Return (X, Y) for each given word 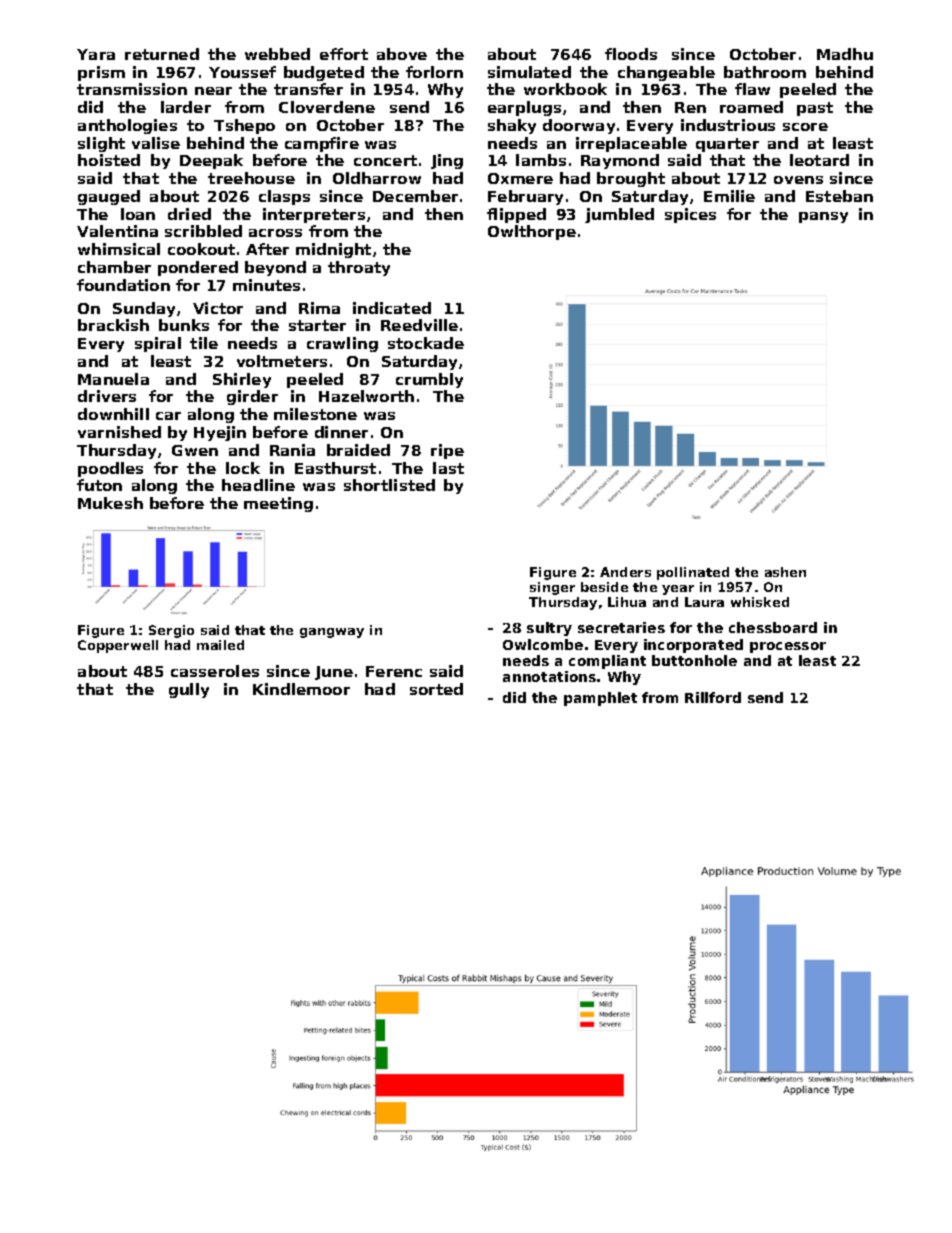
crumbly (429, 380)
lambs (541, 160)
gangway (332, 633)
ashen (785, 572)
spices (690, 215)
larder (186, 107)
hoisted (109, 160)
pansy (823, 217)
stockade (426, 343)
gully (189, 690)
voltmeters (282, 361)
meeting (278, 504)
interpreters (314, 215)
